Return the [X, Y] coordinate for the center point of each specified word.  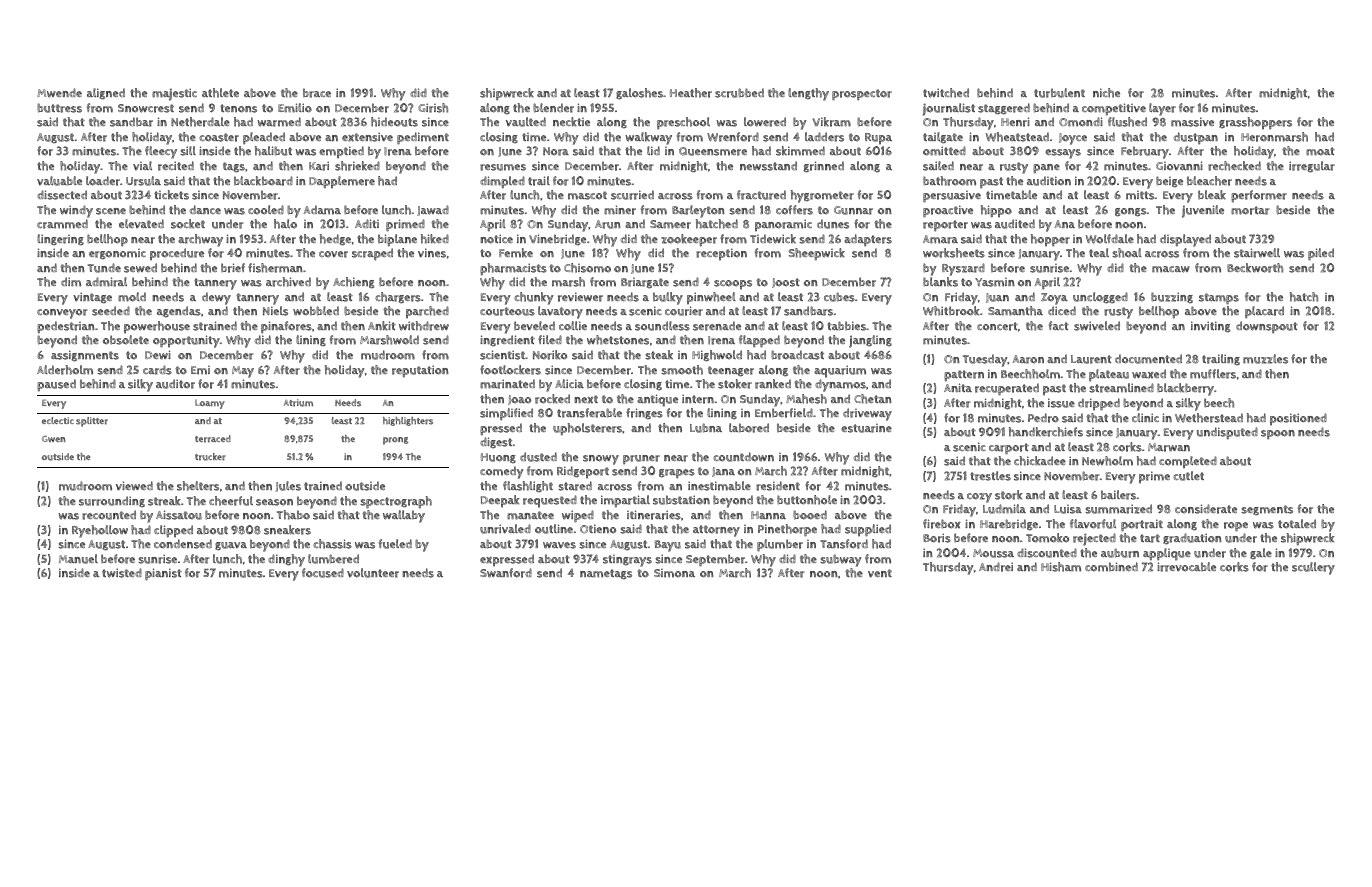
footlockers [510, 370]
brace [317, 93]
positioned [1298, 419]
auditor [175, 384]
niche [1106, 93]
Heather [691, 93]
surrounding [112, 501]
